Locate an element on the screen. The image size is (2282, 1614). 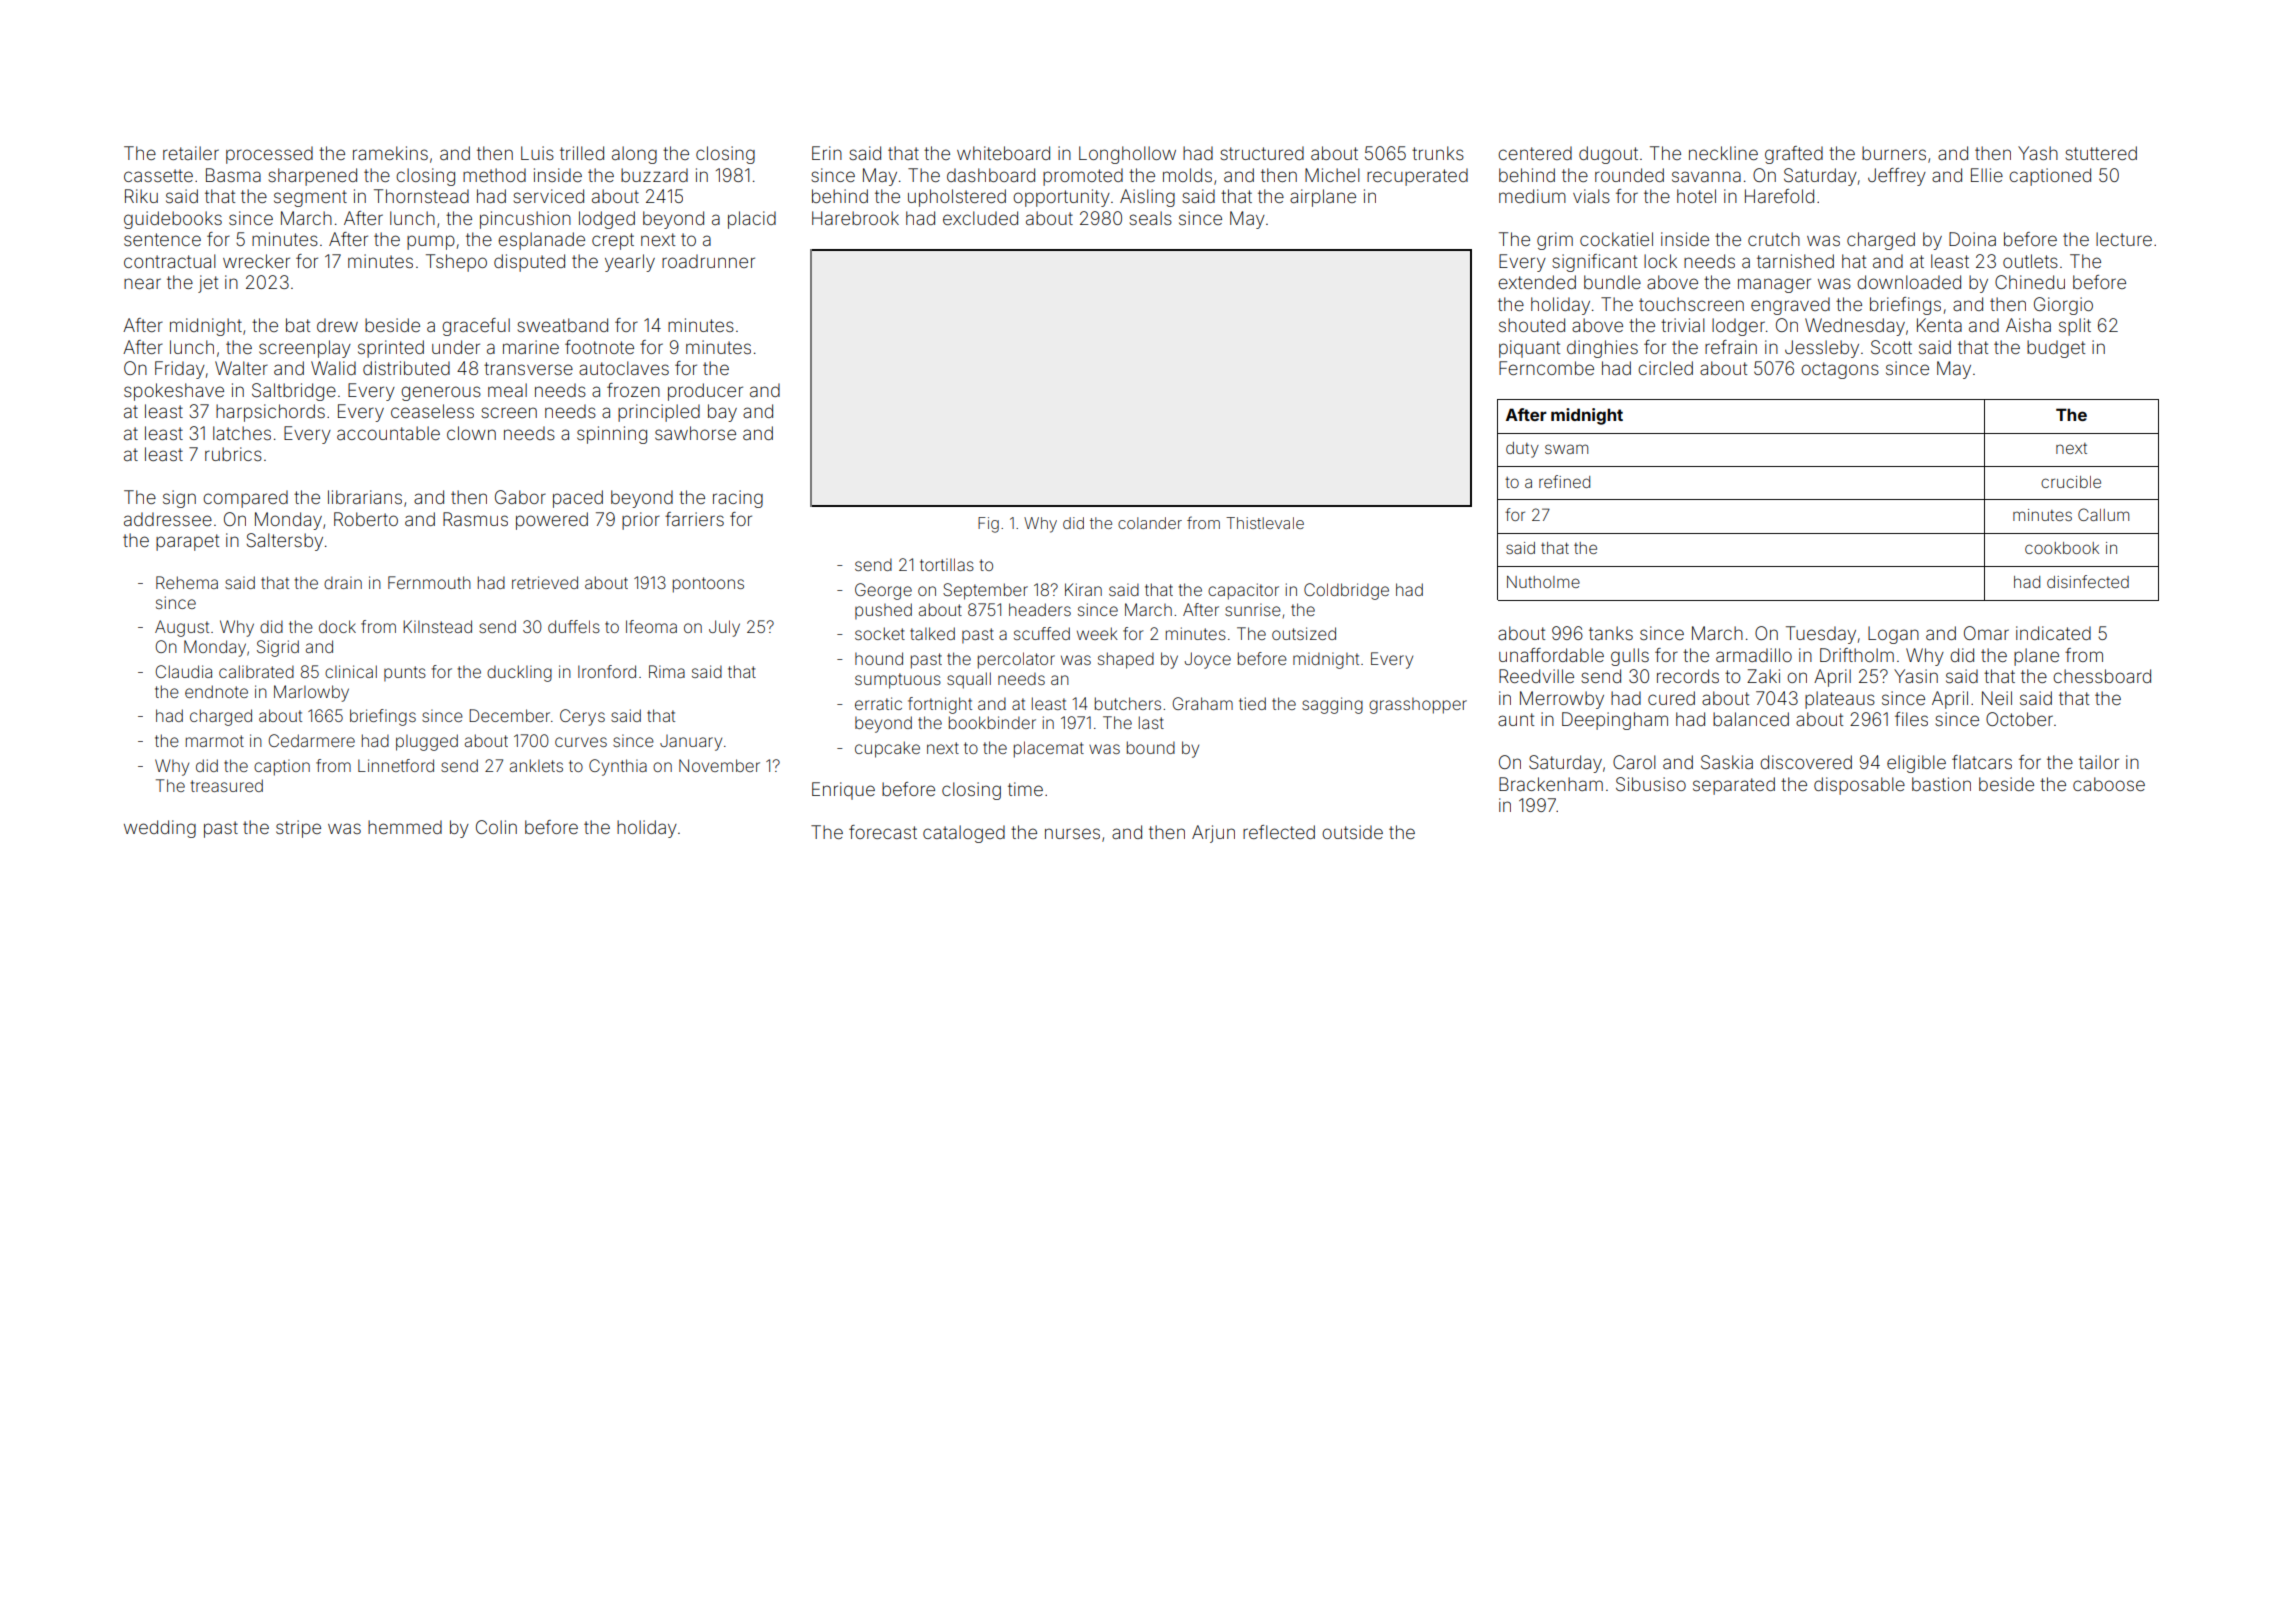
clown is located at coordinates (471, 433).
